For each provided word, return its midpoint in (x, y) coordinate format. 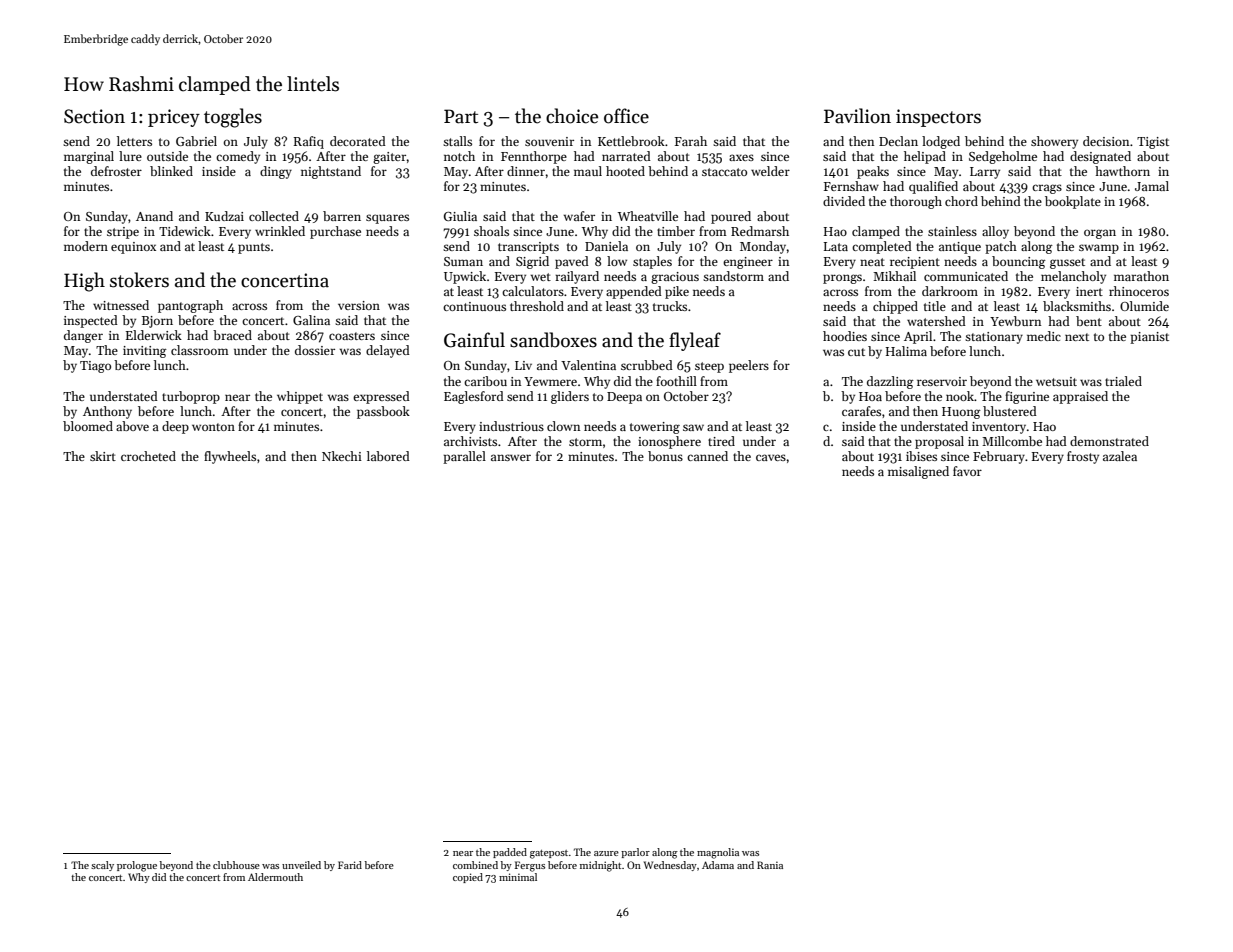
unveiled (301, 865)
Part (461, 116)
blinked (171, 171)
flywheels (230, 457)
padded (510, 853)
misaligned (918, 472)
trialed (1123, 381)
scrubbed (647, 365)
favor (967, 471)
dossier (315, 350)
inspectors (938, 118)
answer (511, 457)
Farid (350, 865)
